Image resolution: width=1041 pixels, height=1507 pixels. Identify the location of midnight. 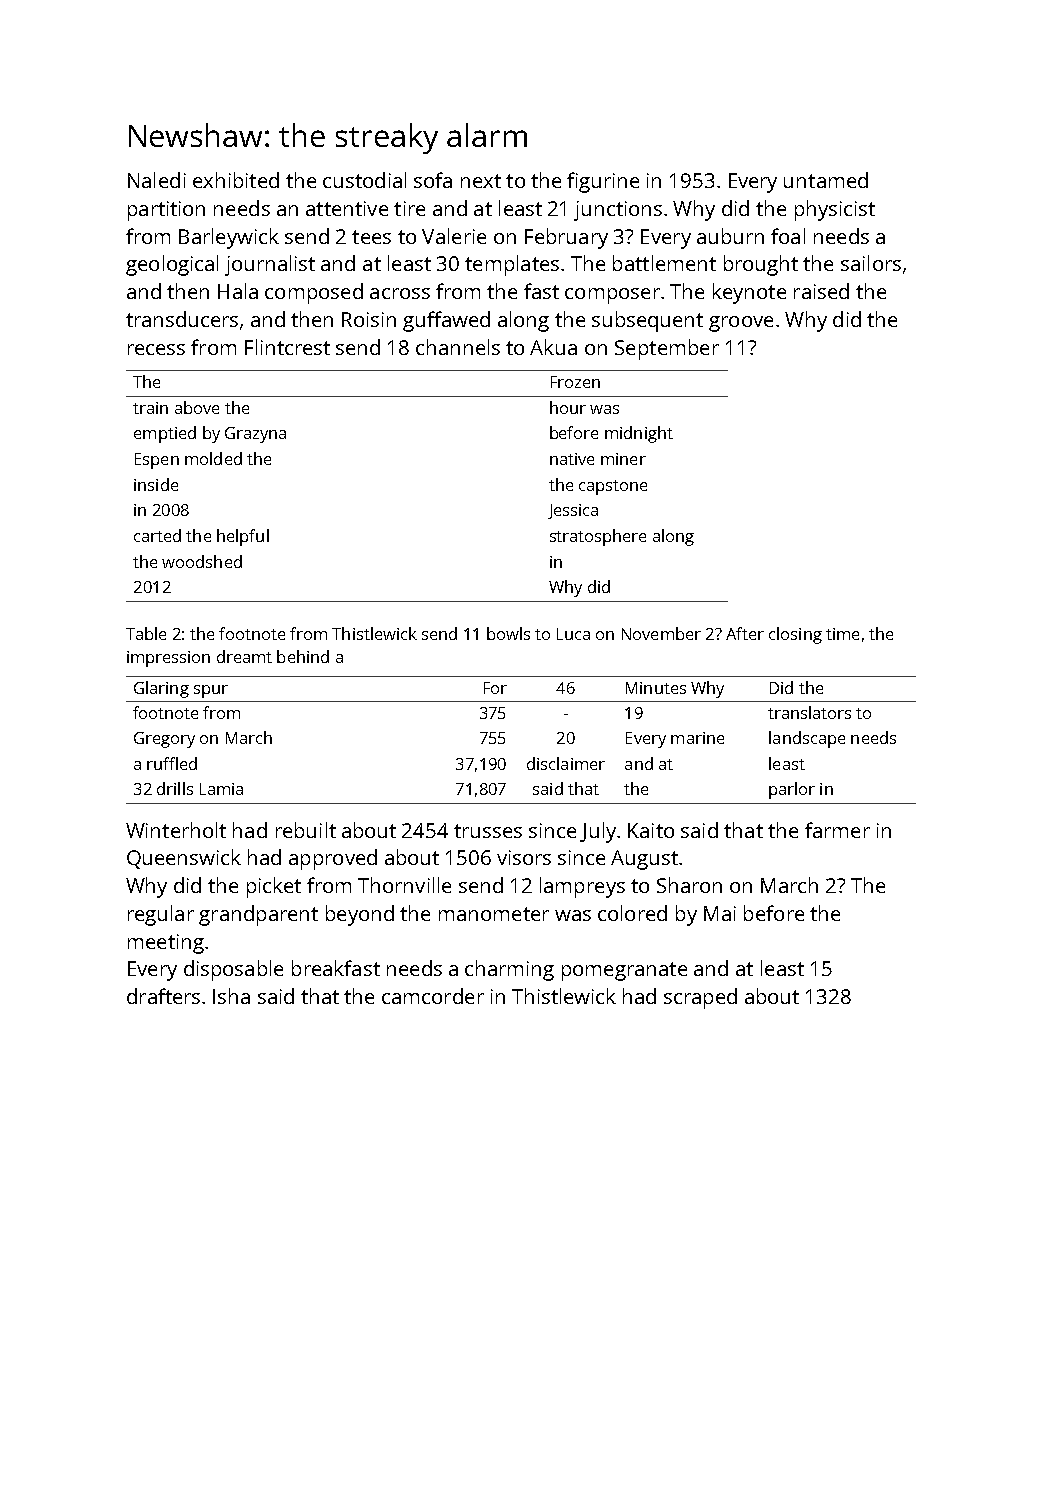
(639, 434).
